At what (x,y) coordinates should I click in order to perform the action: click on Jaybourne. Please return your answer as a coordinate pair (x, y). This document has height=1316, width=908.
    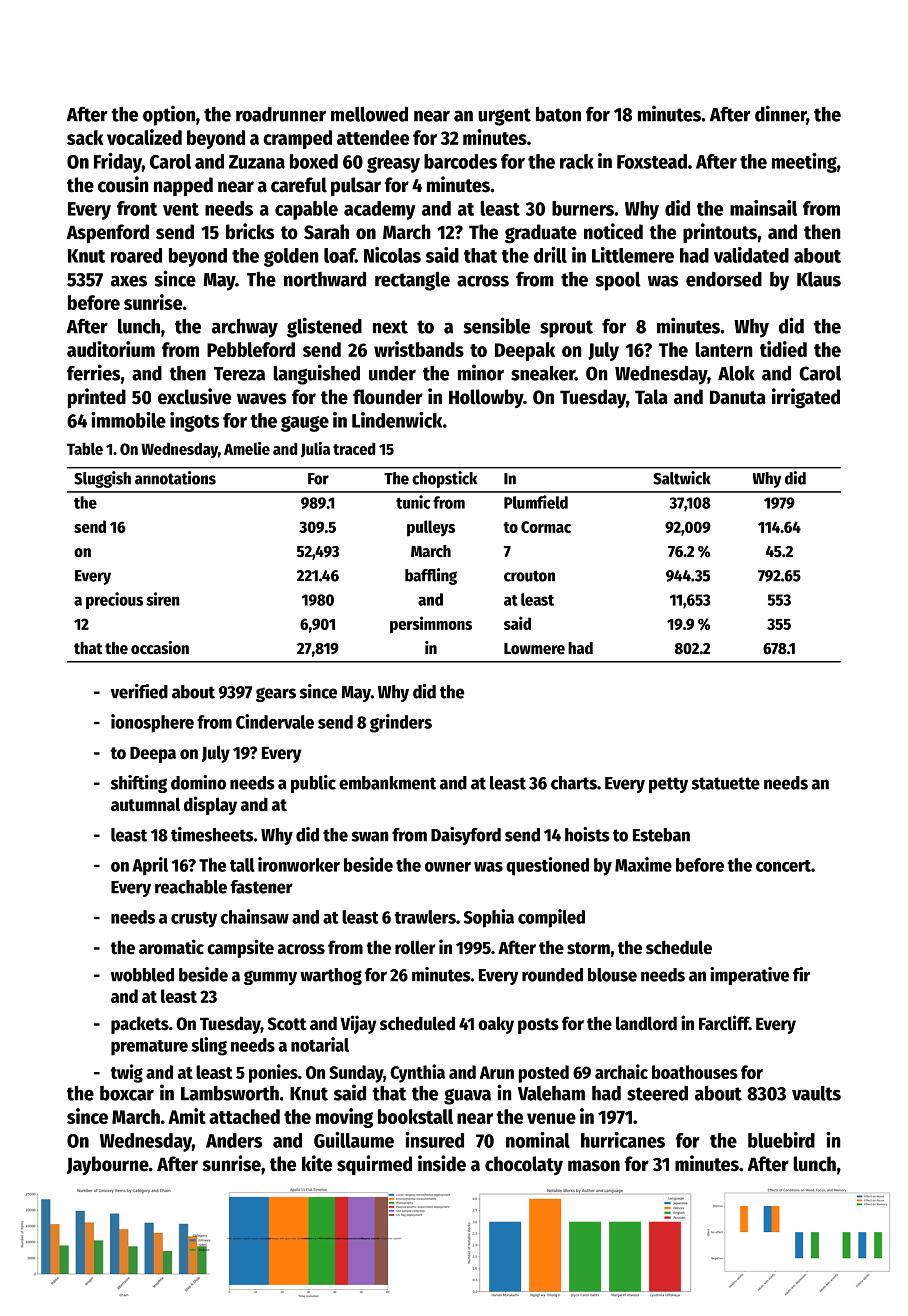
    Looking at the image, I should click on (108, 1165).
